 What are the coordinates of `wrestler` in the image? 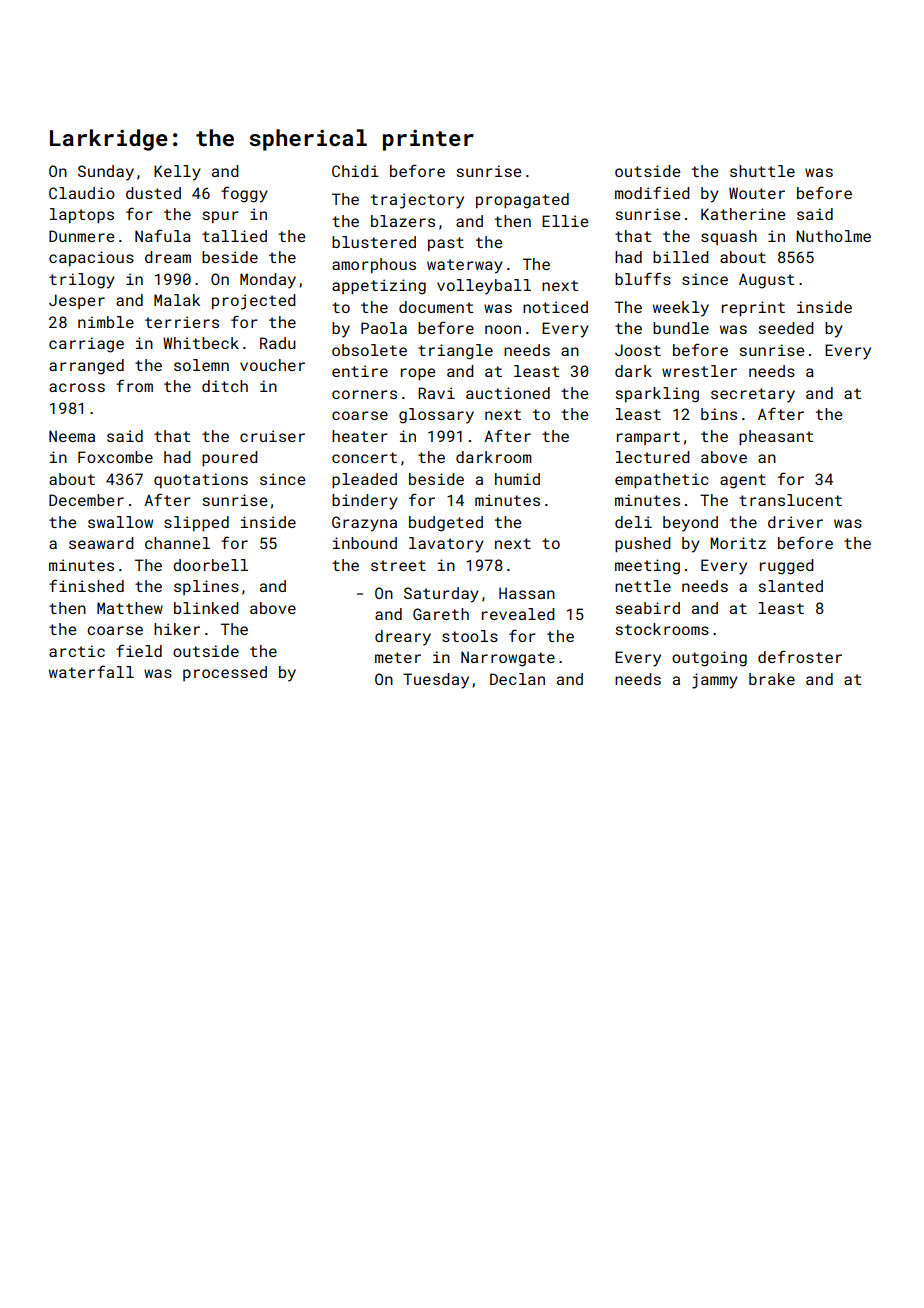 It's located at (699, 371).
